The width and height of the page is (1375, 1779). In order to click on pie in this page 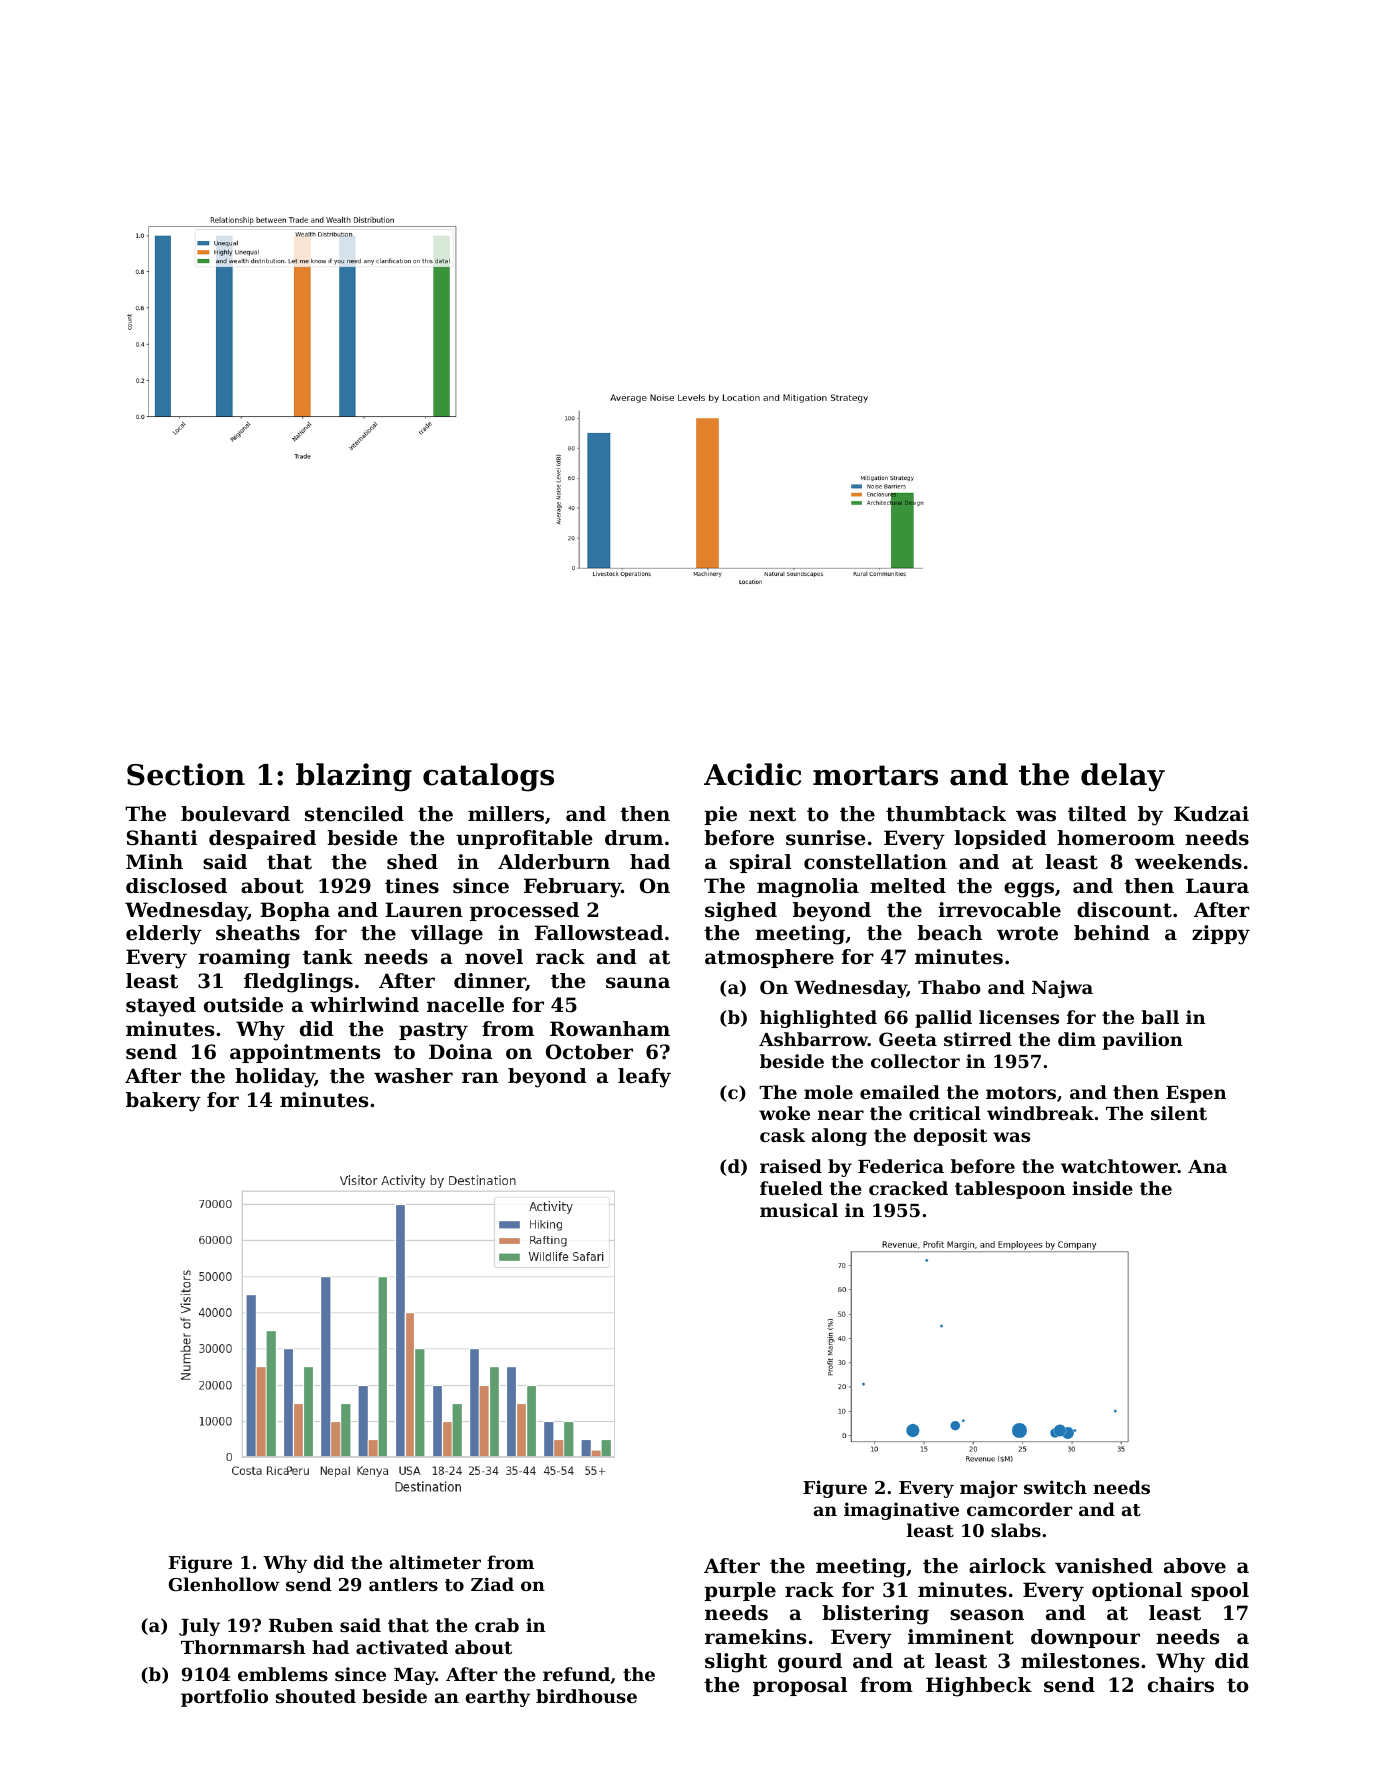, I will do `click(720, 815)`.
